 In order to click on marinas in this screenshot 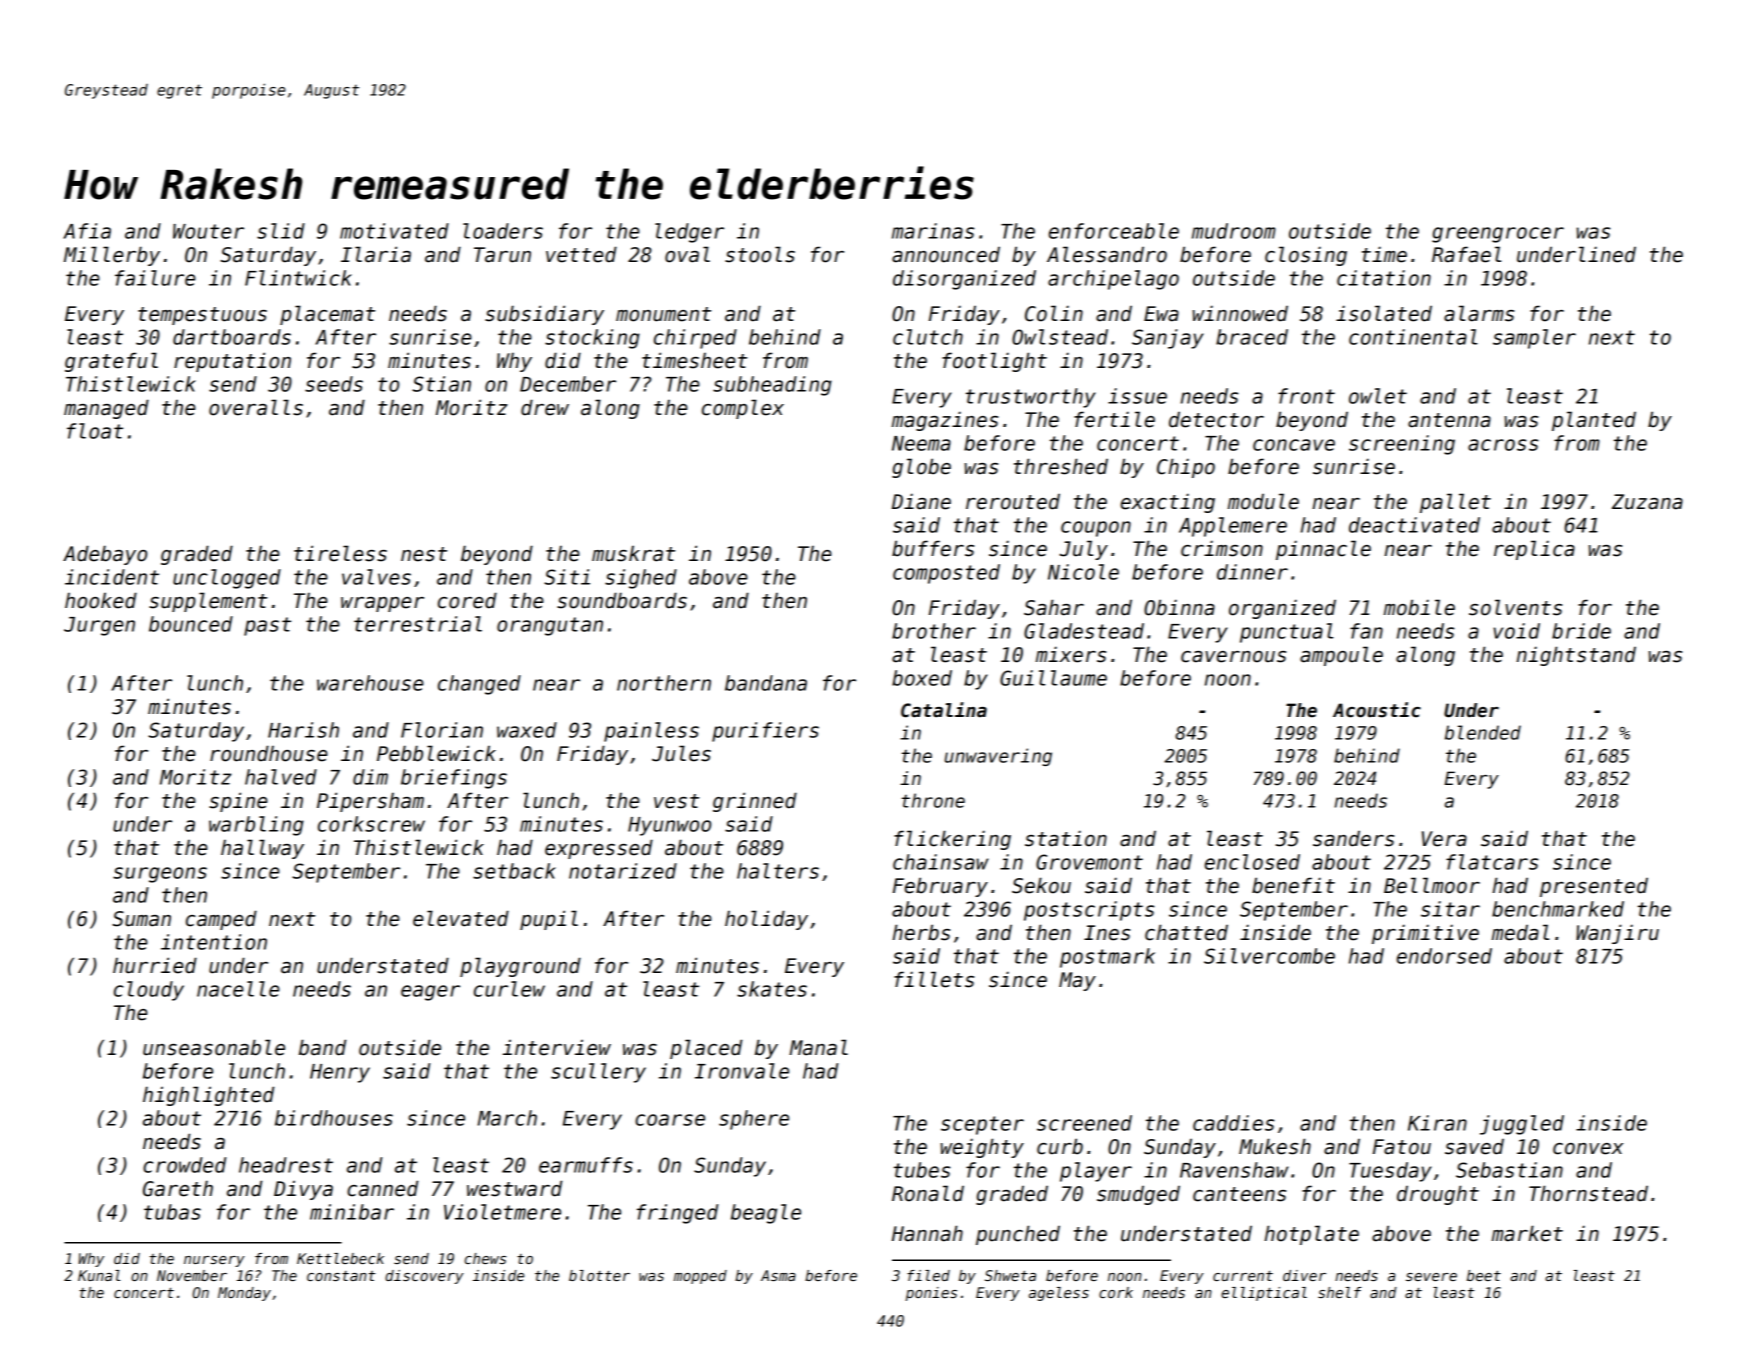, I will do `click(933, 231)`.
